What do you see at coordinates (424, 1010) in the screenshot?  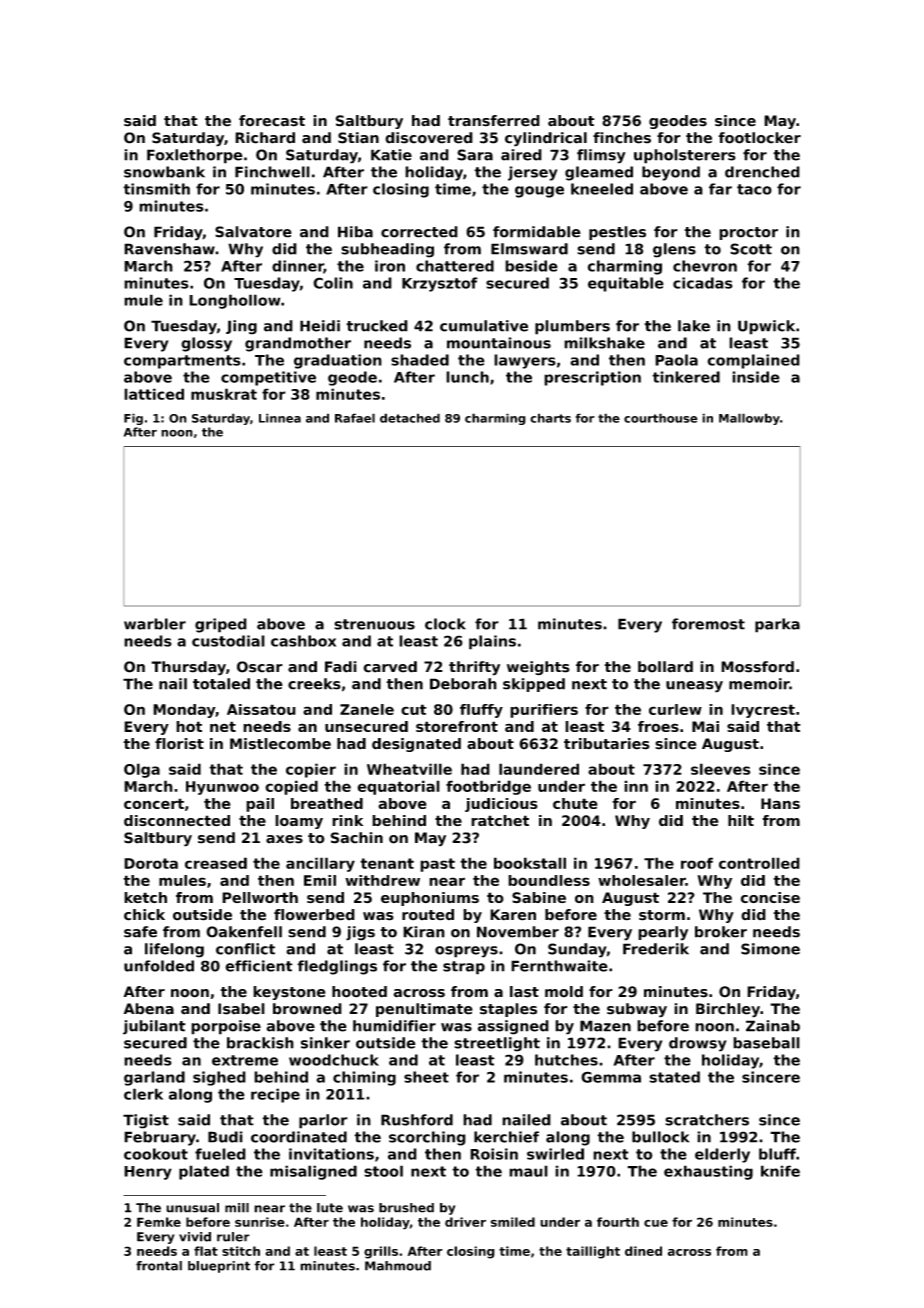 I see `penultimate` at bounding box center [424, 1010].
